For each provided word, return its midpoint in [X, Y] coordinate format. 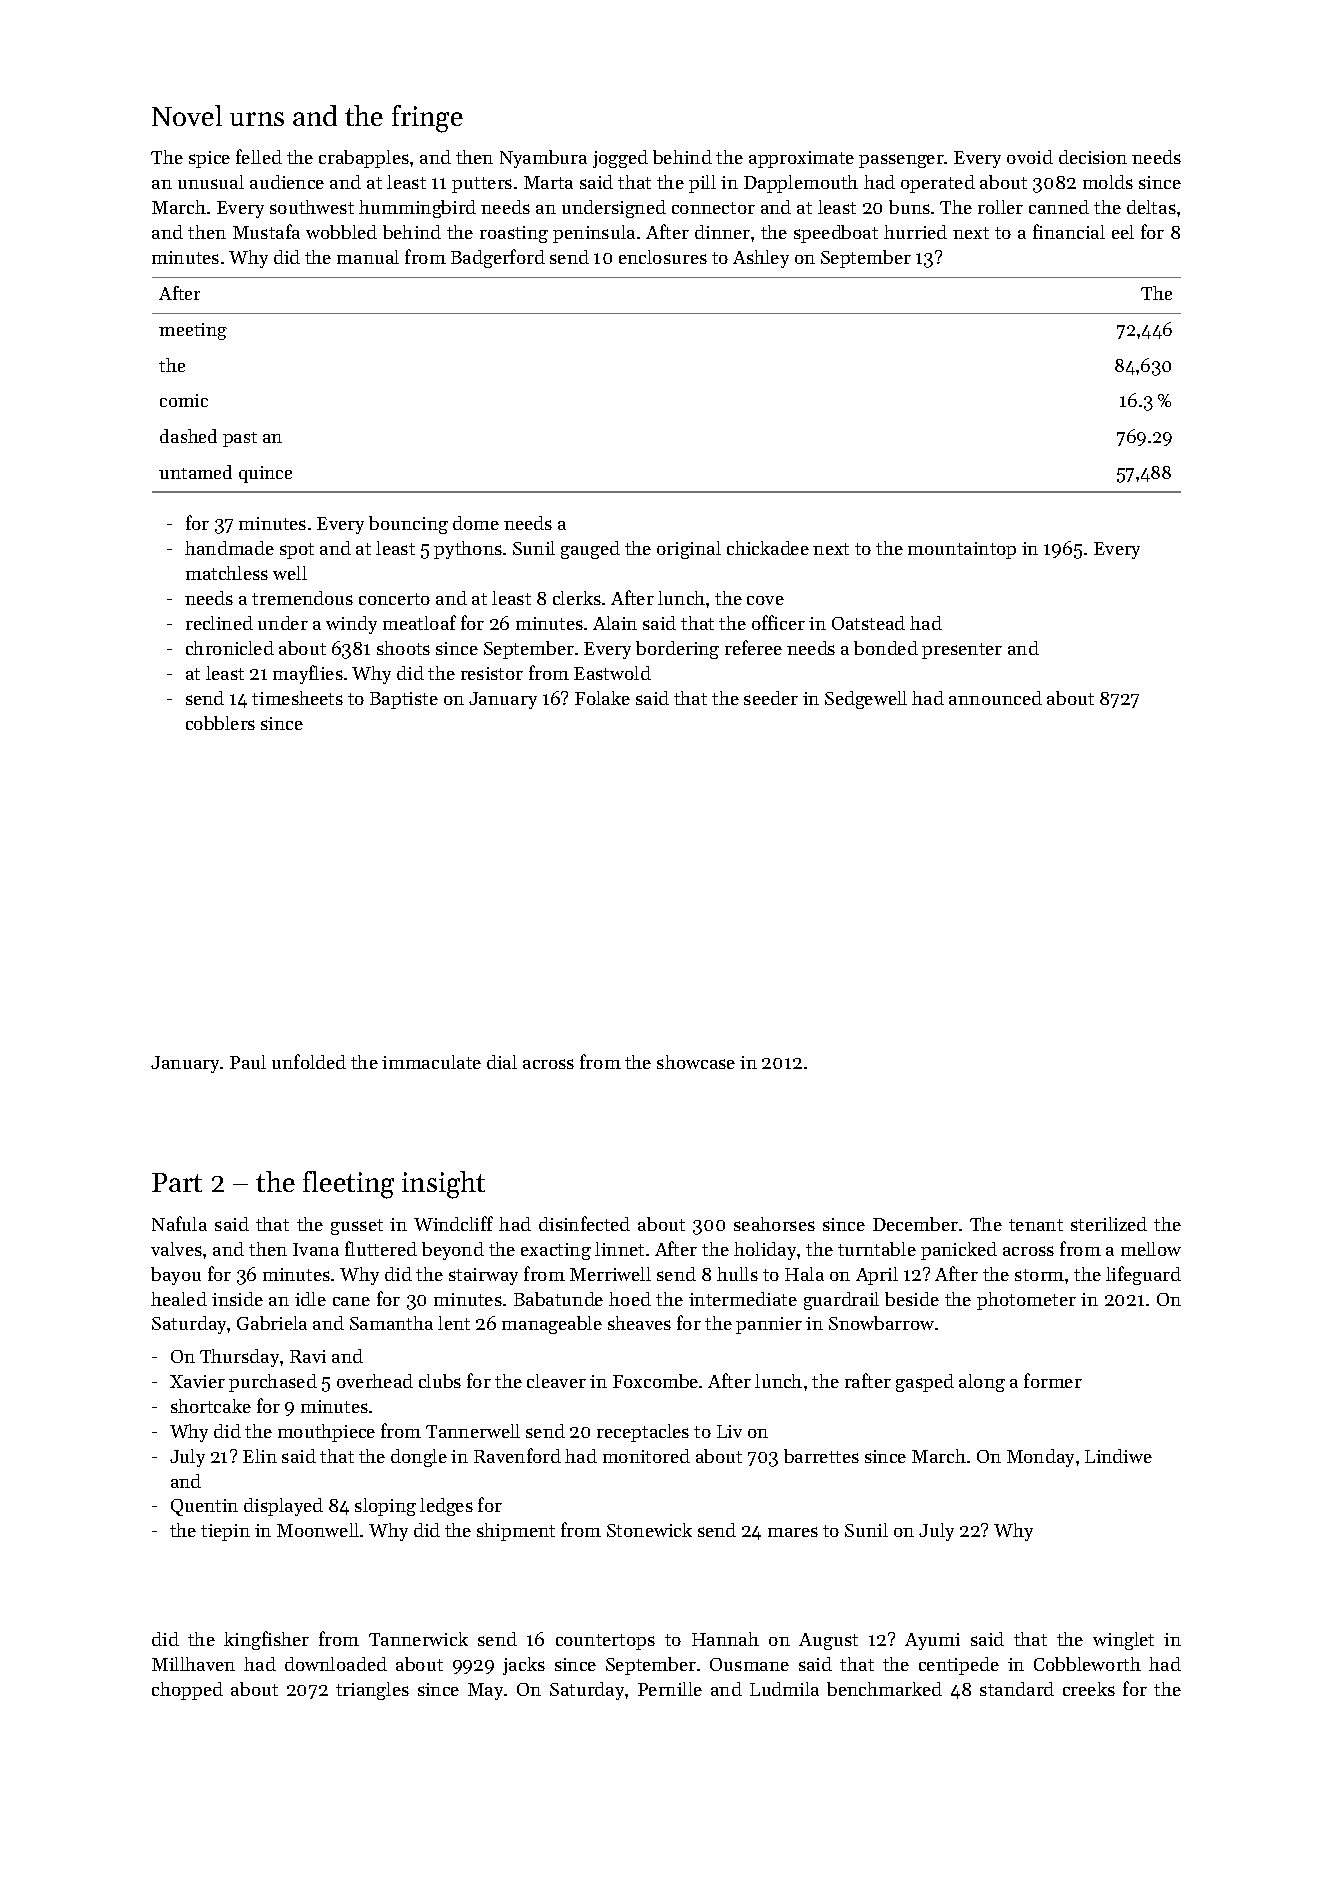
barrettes [821, 1456]
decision [1093, 157]
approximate [801, 159]
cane [351, 1301]
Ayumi [932, 1641]
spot [297, 551]
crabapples [364, 159]
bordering [677, 650]
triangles [372, 1691]
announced [995, 698]
